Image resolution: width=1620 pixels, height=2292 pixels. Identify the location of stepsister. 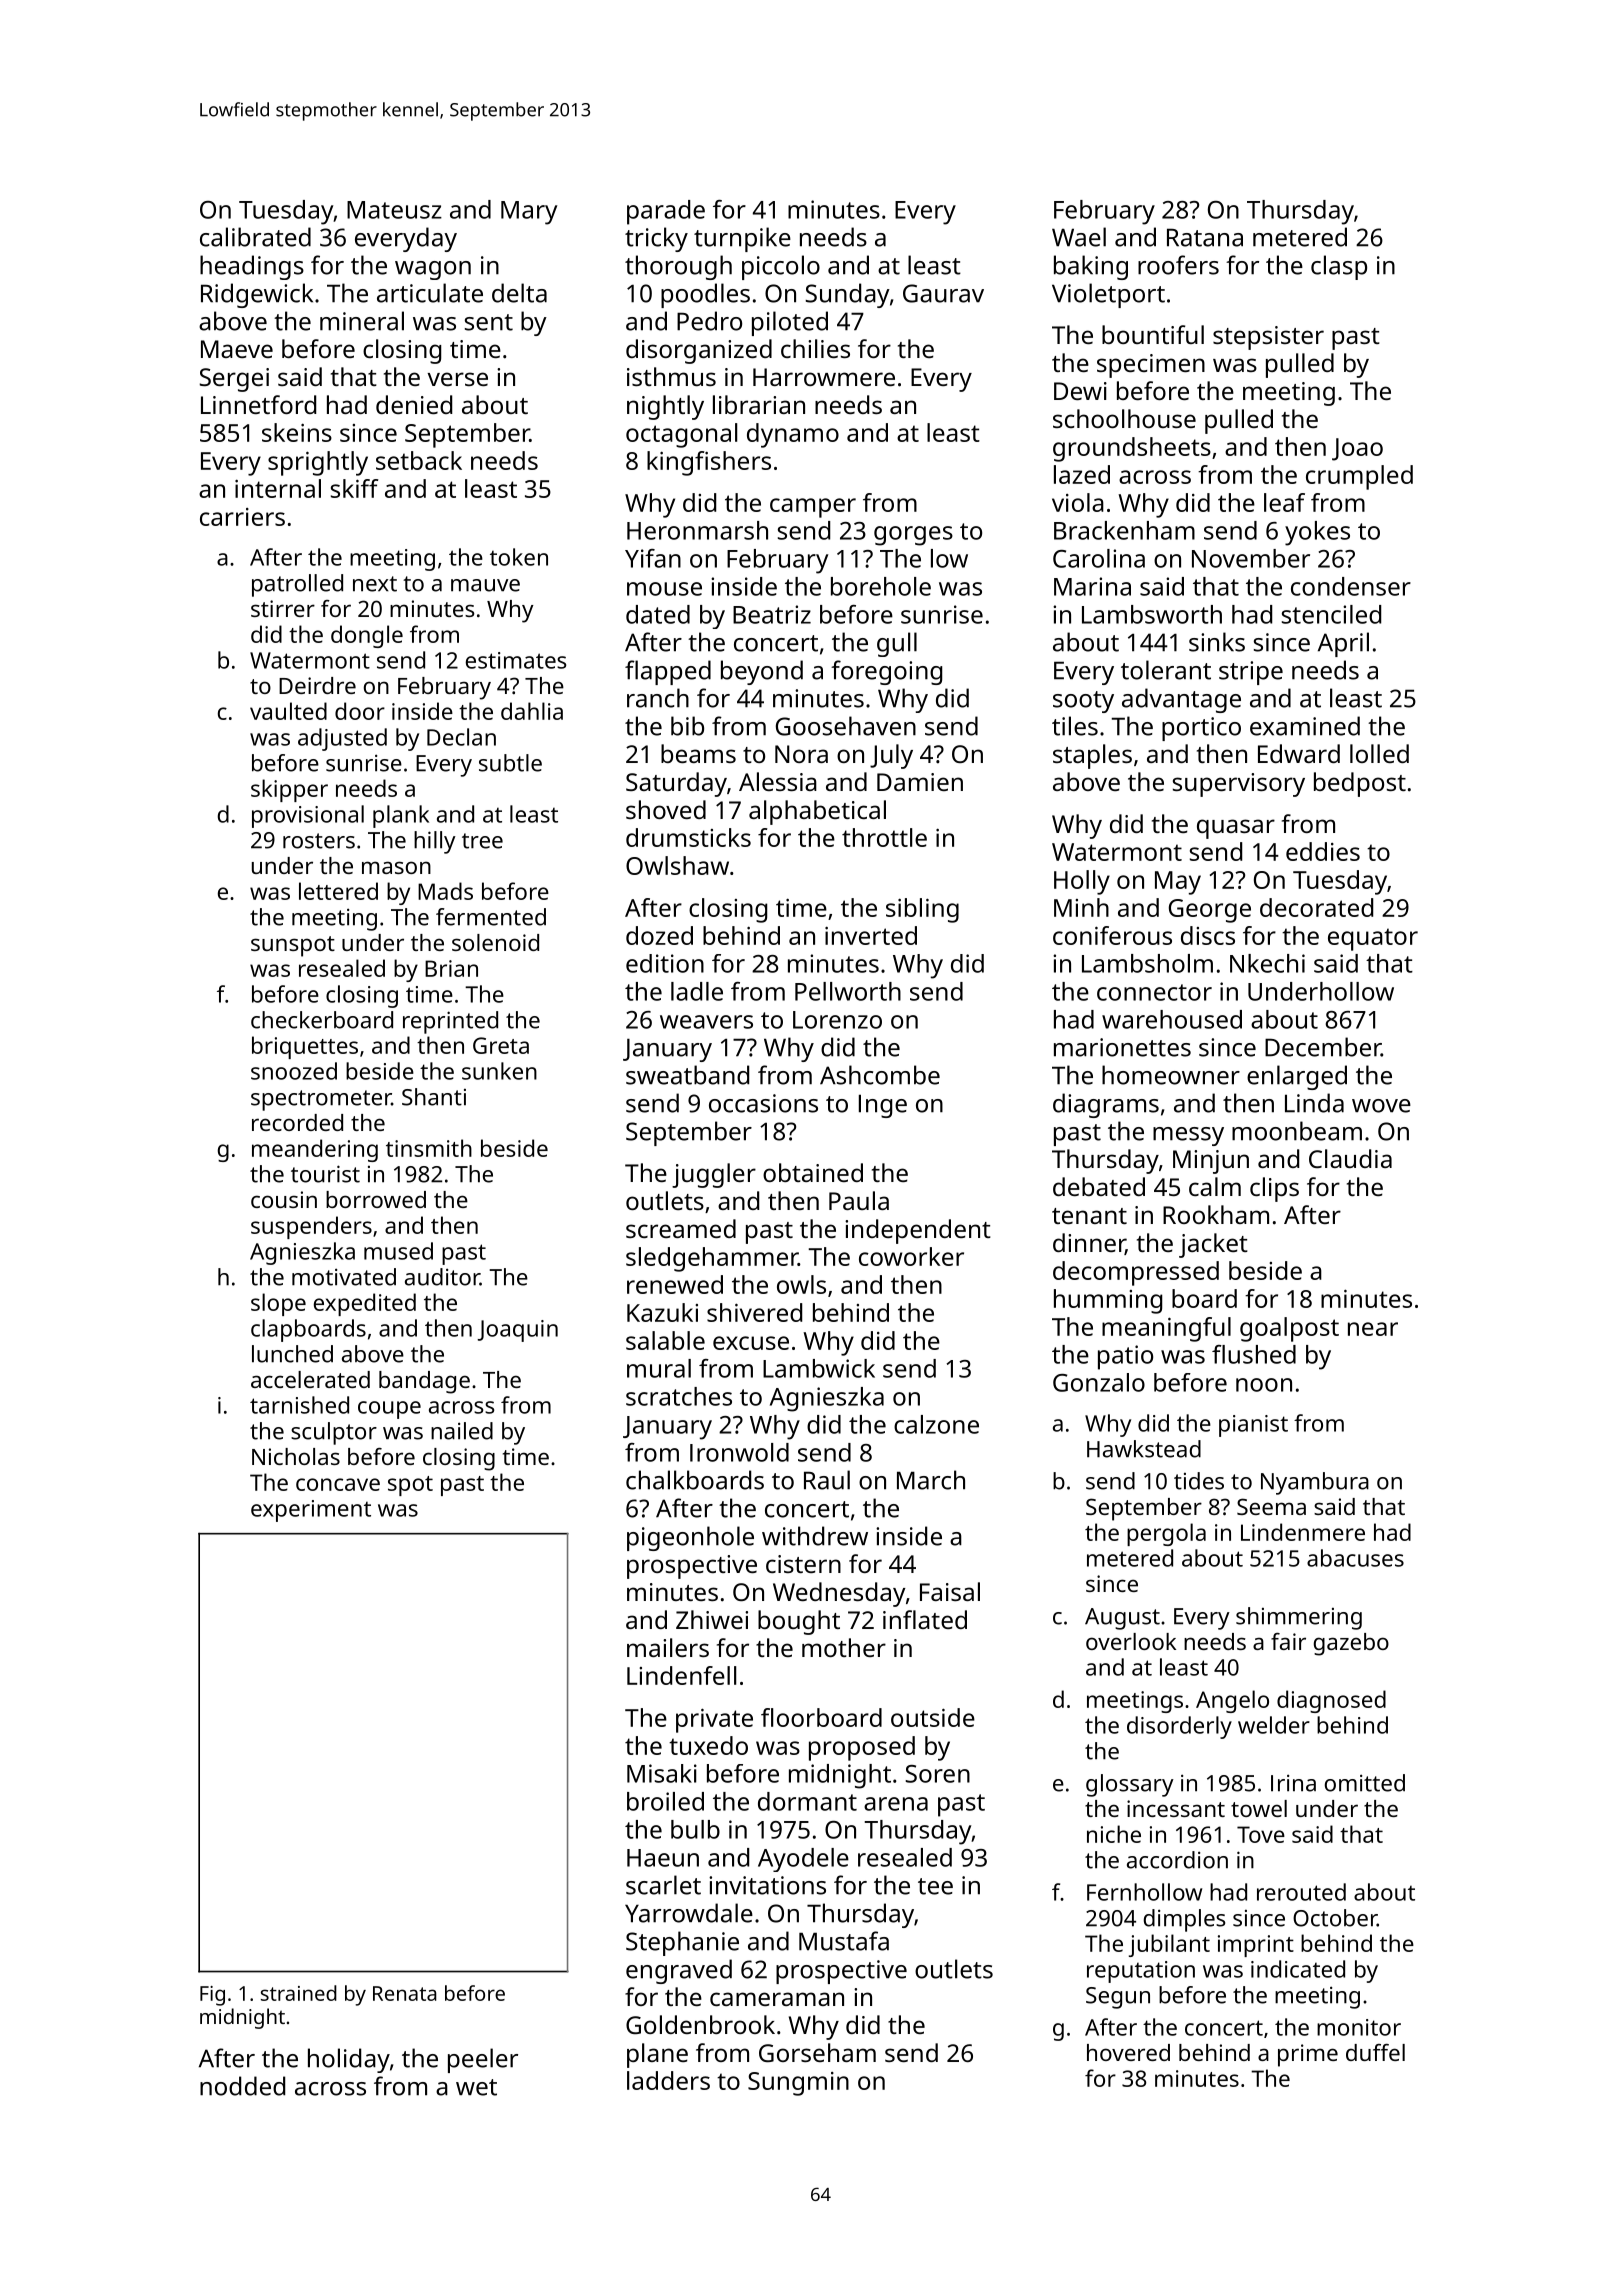
(1268, 338).
